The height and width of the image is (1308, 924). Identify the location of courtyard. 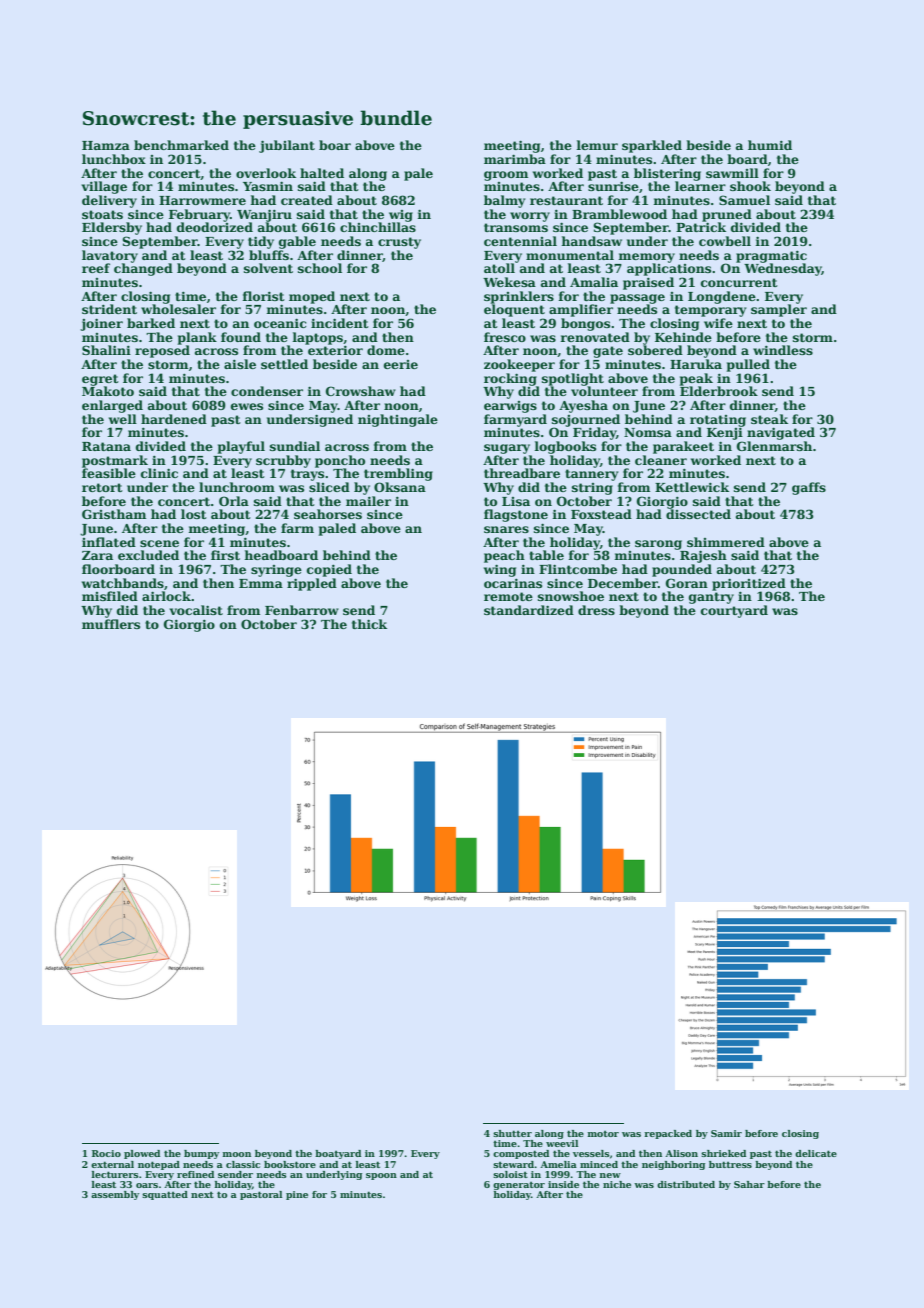
(734, 611).
